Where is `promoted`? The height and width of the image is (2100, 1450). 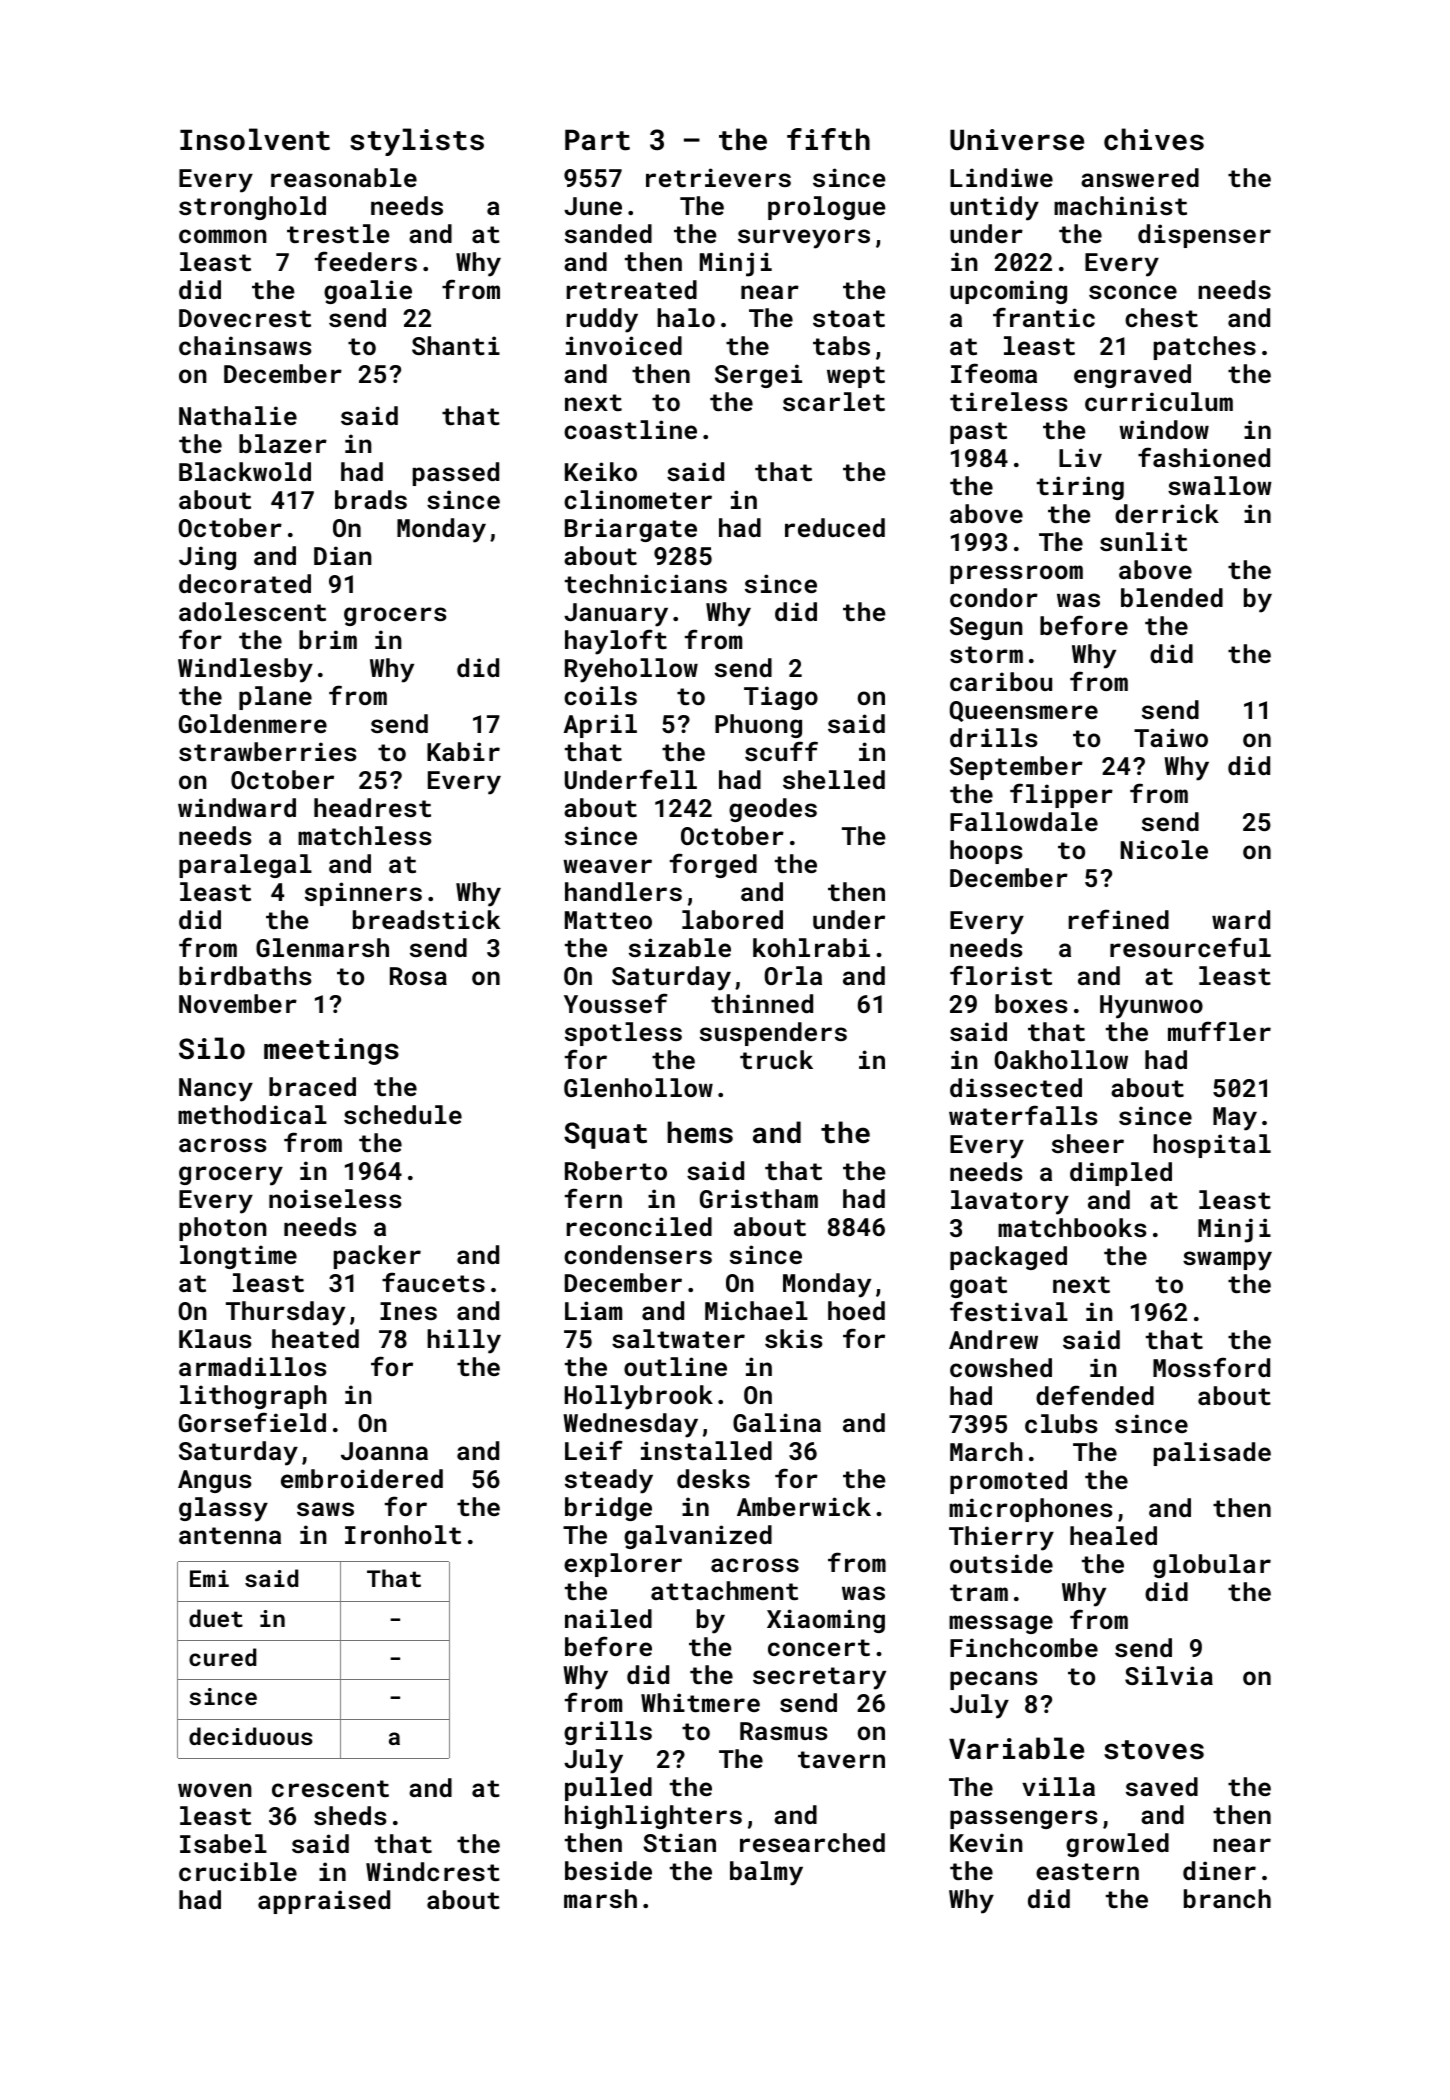 promoted is located at coordinates (1008, 1482).
